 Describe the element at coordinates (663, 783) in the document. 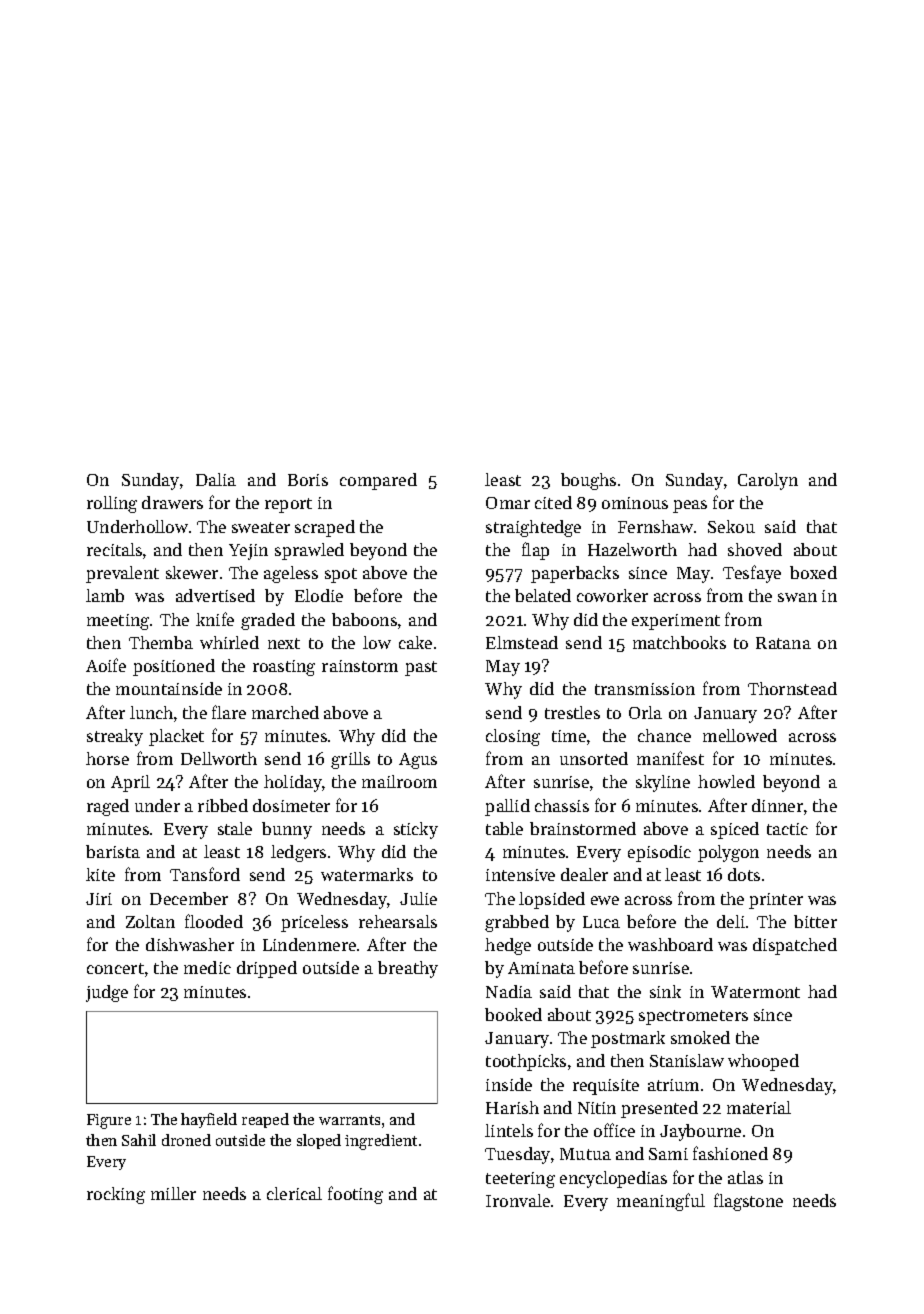

I see `skyline` at that location.
